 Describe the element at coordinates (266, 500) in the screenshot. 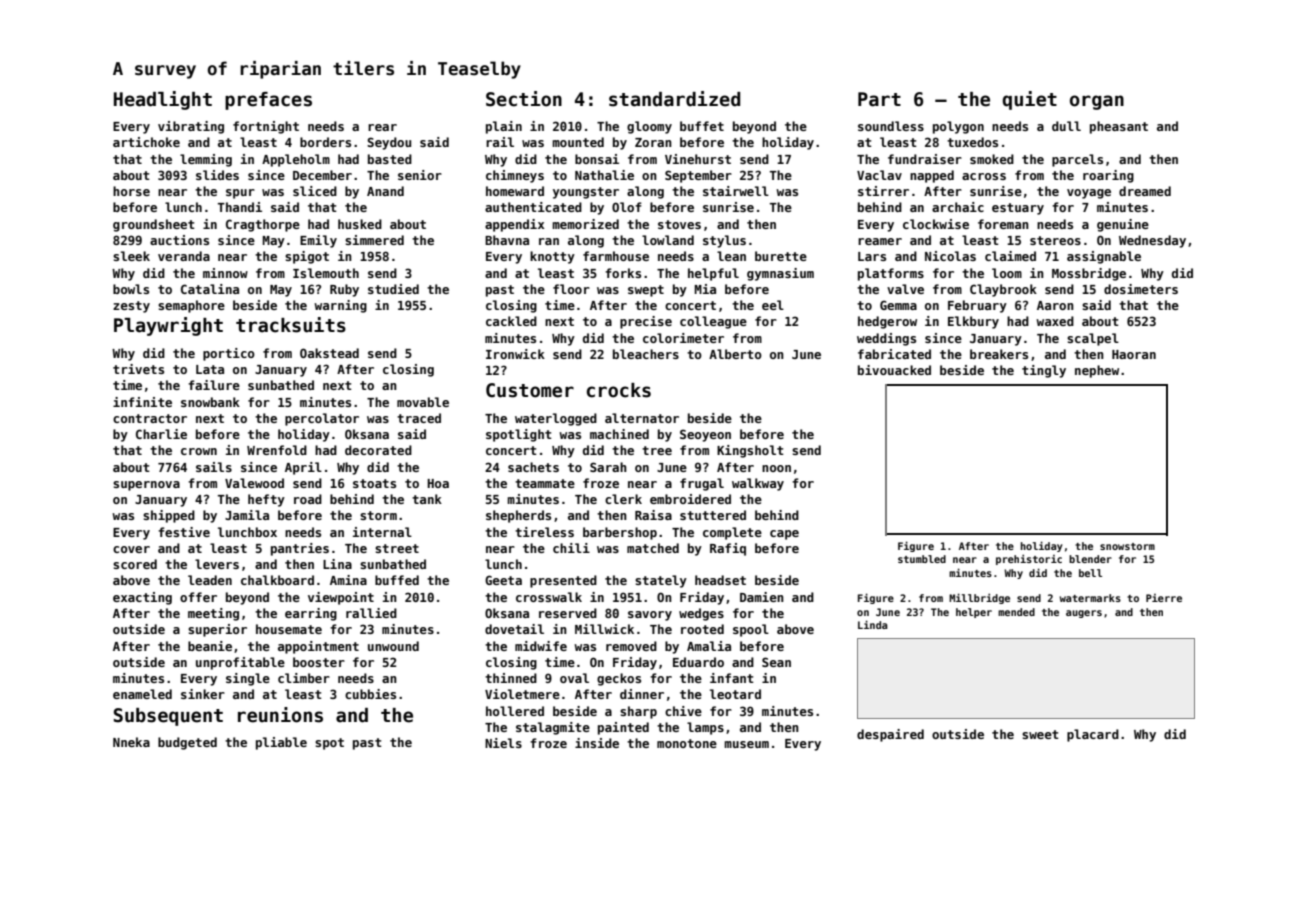

I see `hefty` at that location.
